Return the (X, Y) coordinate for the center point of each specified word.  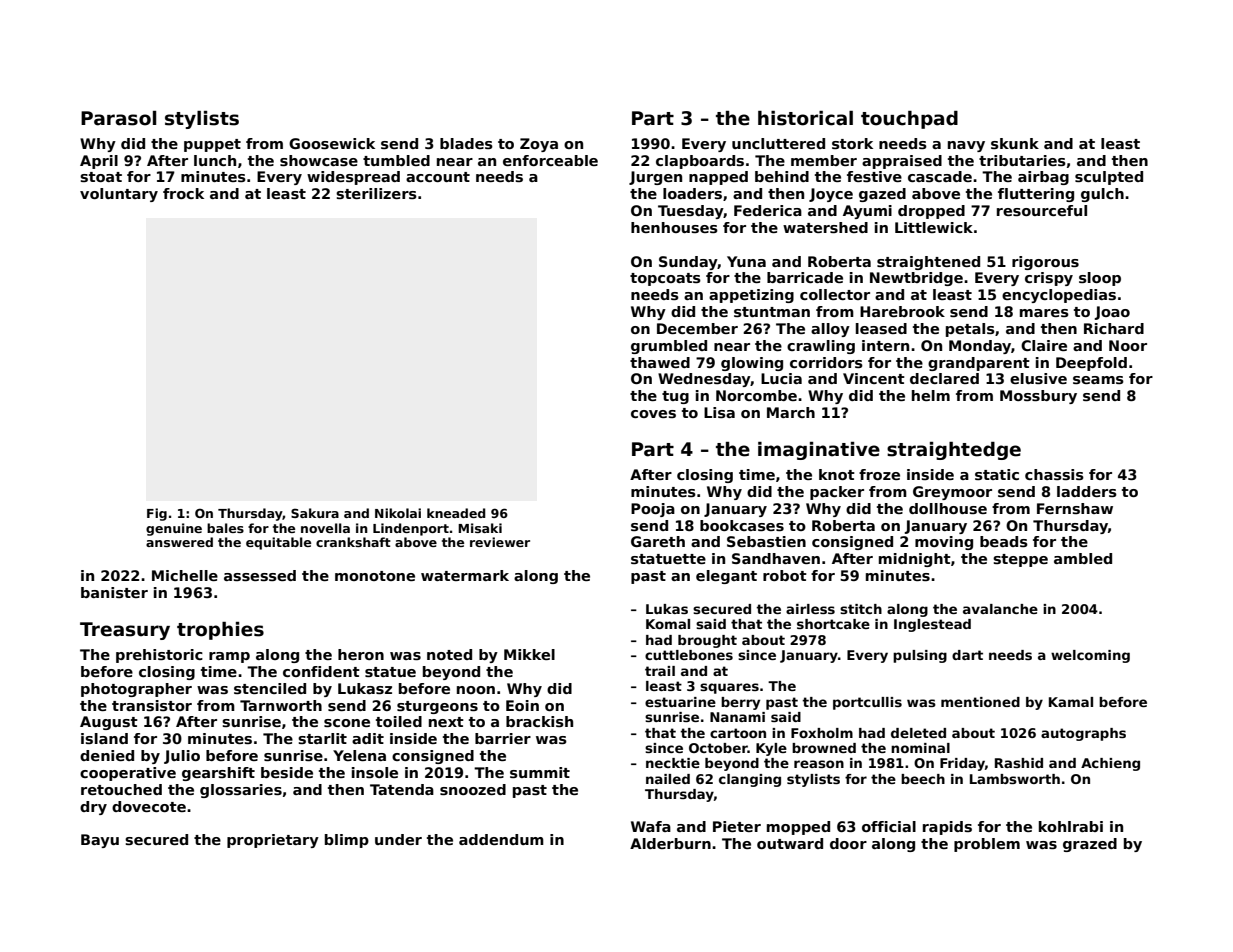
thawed (660, 362)
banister (114, 592)
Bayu (100, 841)
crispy (1049, 279)
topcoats (665, 279)
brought (707, 641)
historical (805, 118)
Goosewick (332, 143)
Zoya (539, 145)
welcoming (1090, 656)
